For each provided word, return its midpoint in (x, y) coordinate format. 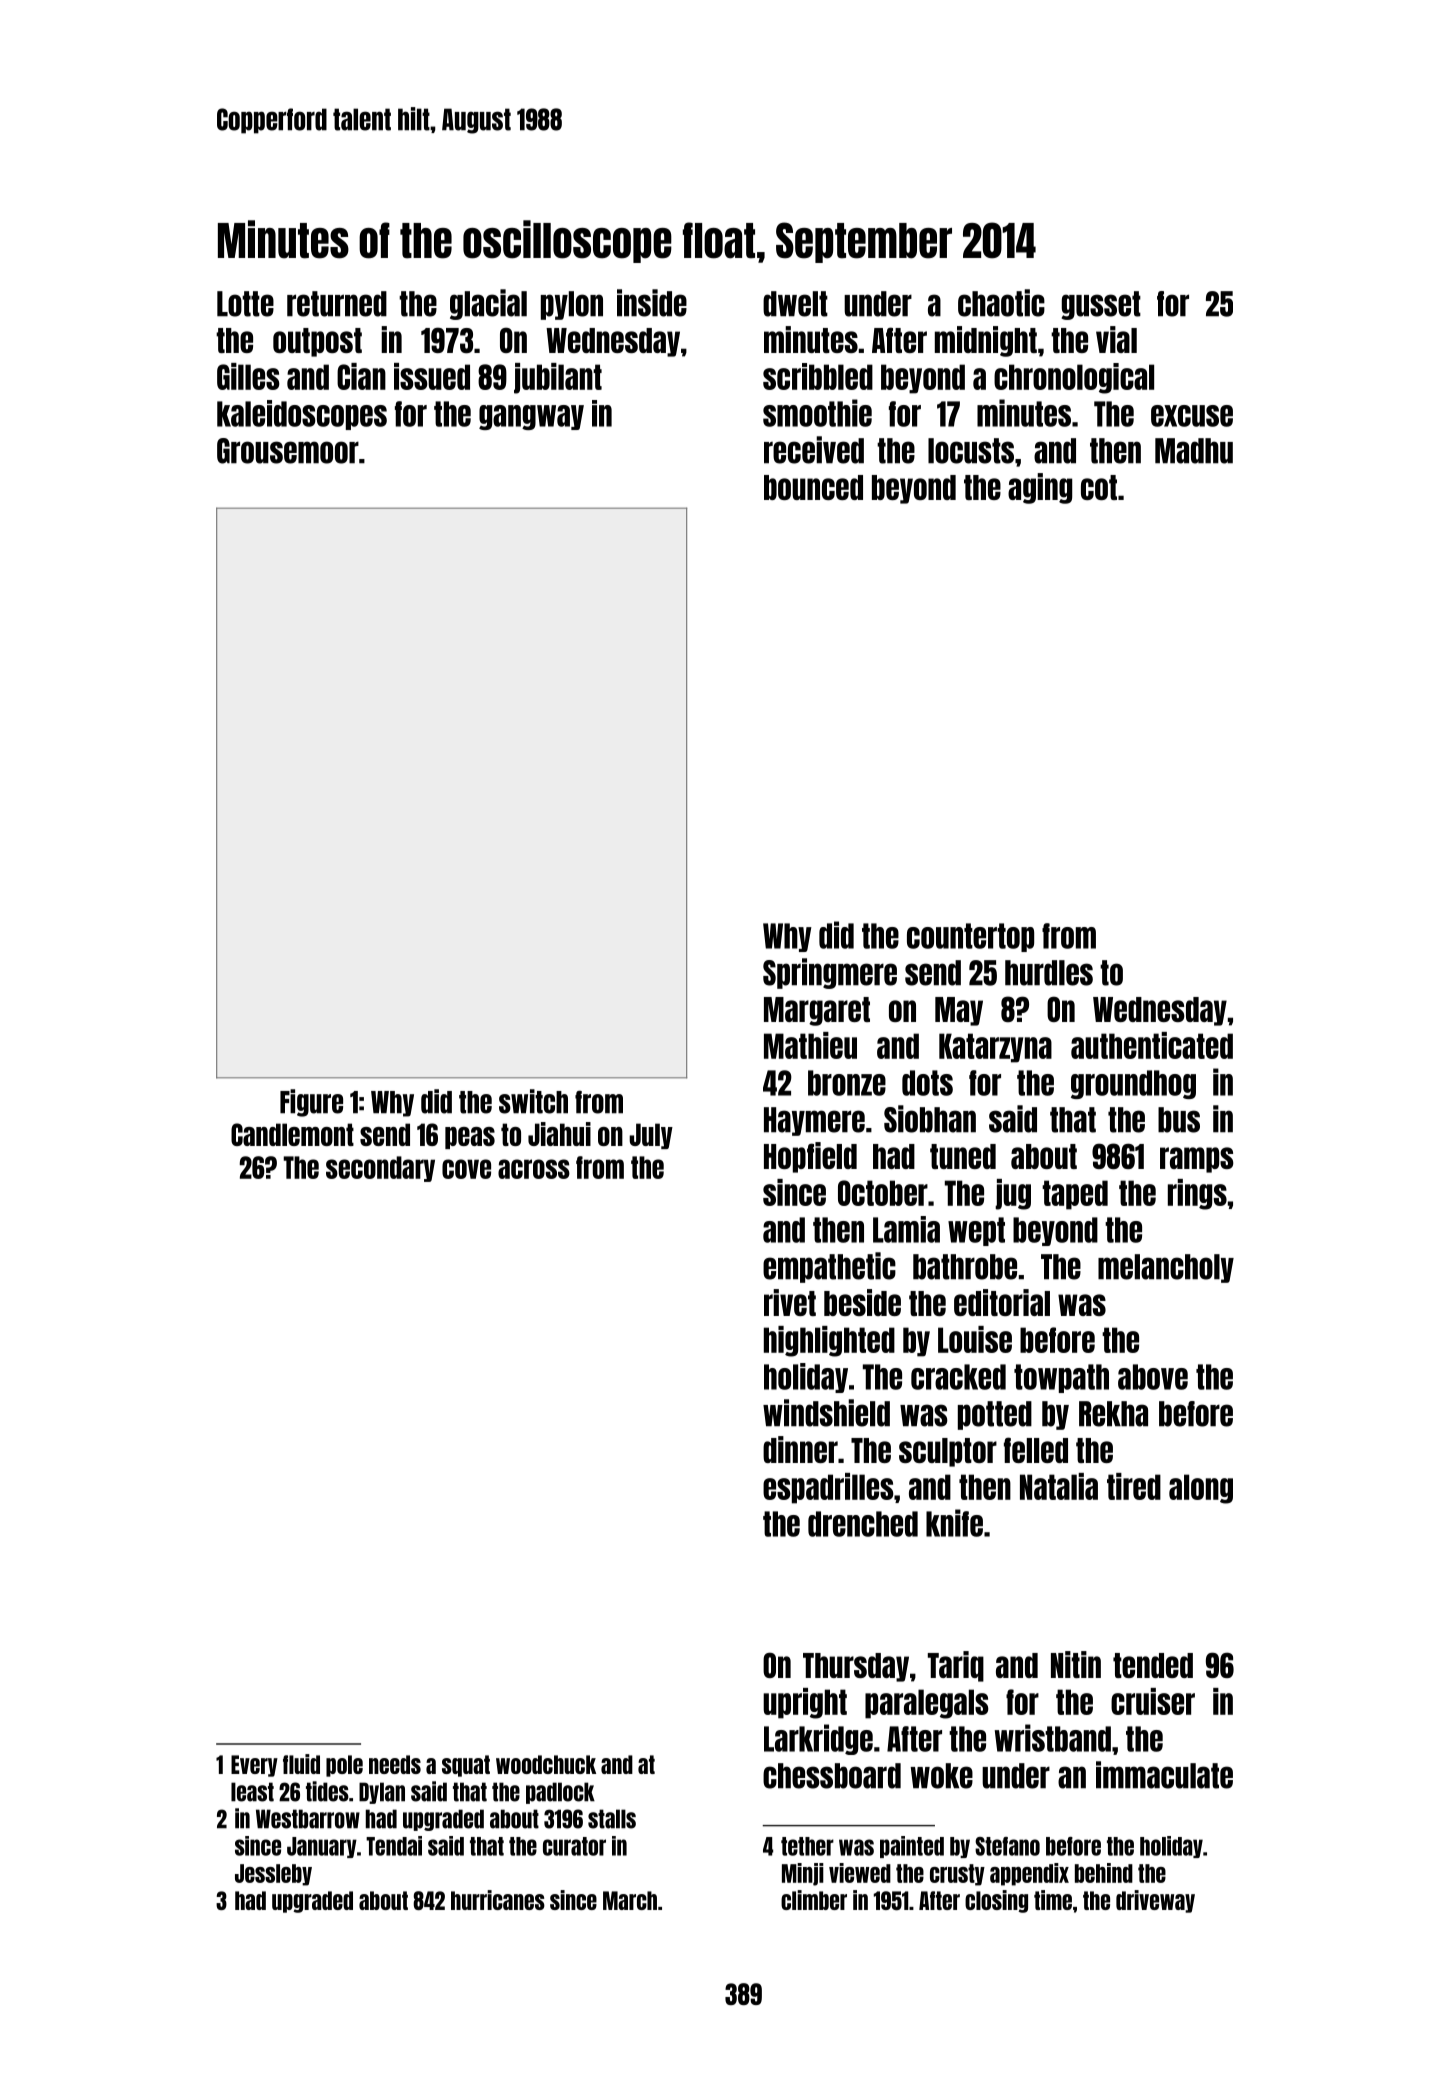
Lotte (245, 304)
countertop (970, 937)
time (1053, 1900)
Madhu (1194, 451)
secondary (380, 1169)
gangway (531, 417)
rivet (790, 1302)
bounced (813, 487)
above (1153, 1377)
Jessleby (273, 1875)
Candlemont (292, 1134)
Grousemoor (288, 451)
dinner (800, 1449)
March (630, 1900)
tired (1134, 1486)
